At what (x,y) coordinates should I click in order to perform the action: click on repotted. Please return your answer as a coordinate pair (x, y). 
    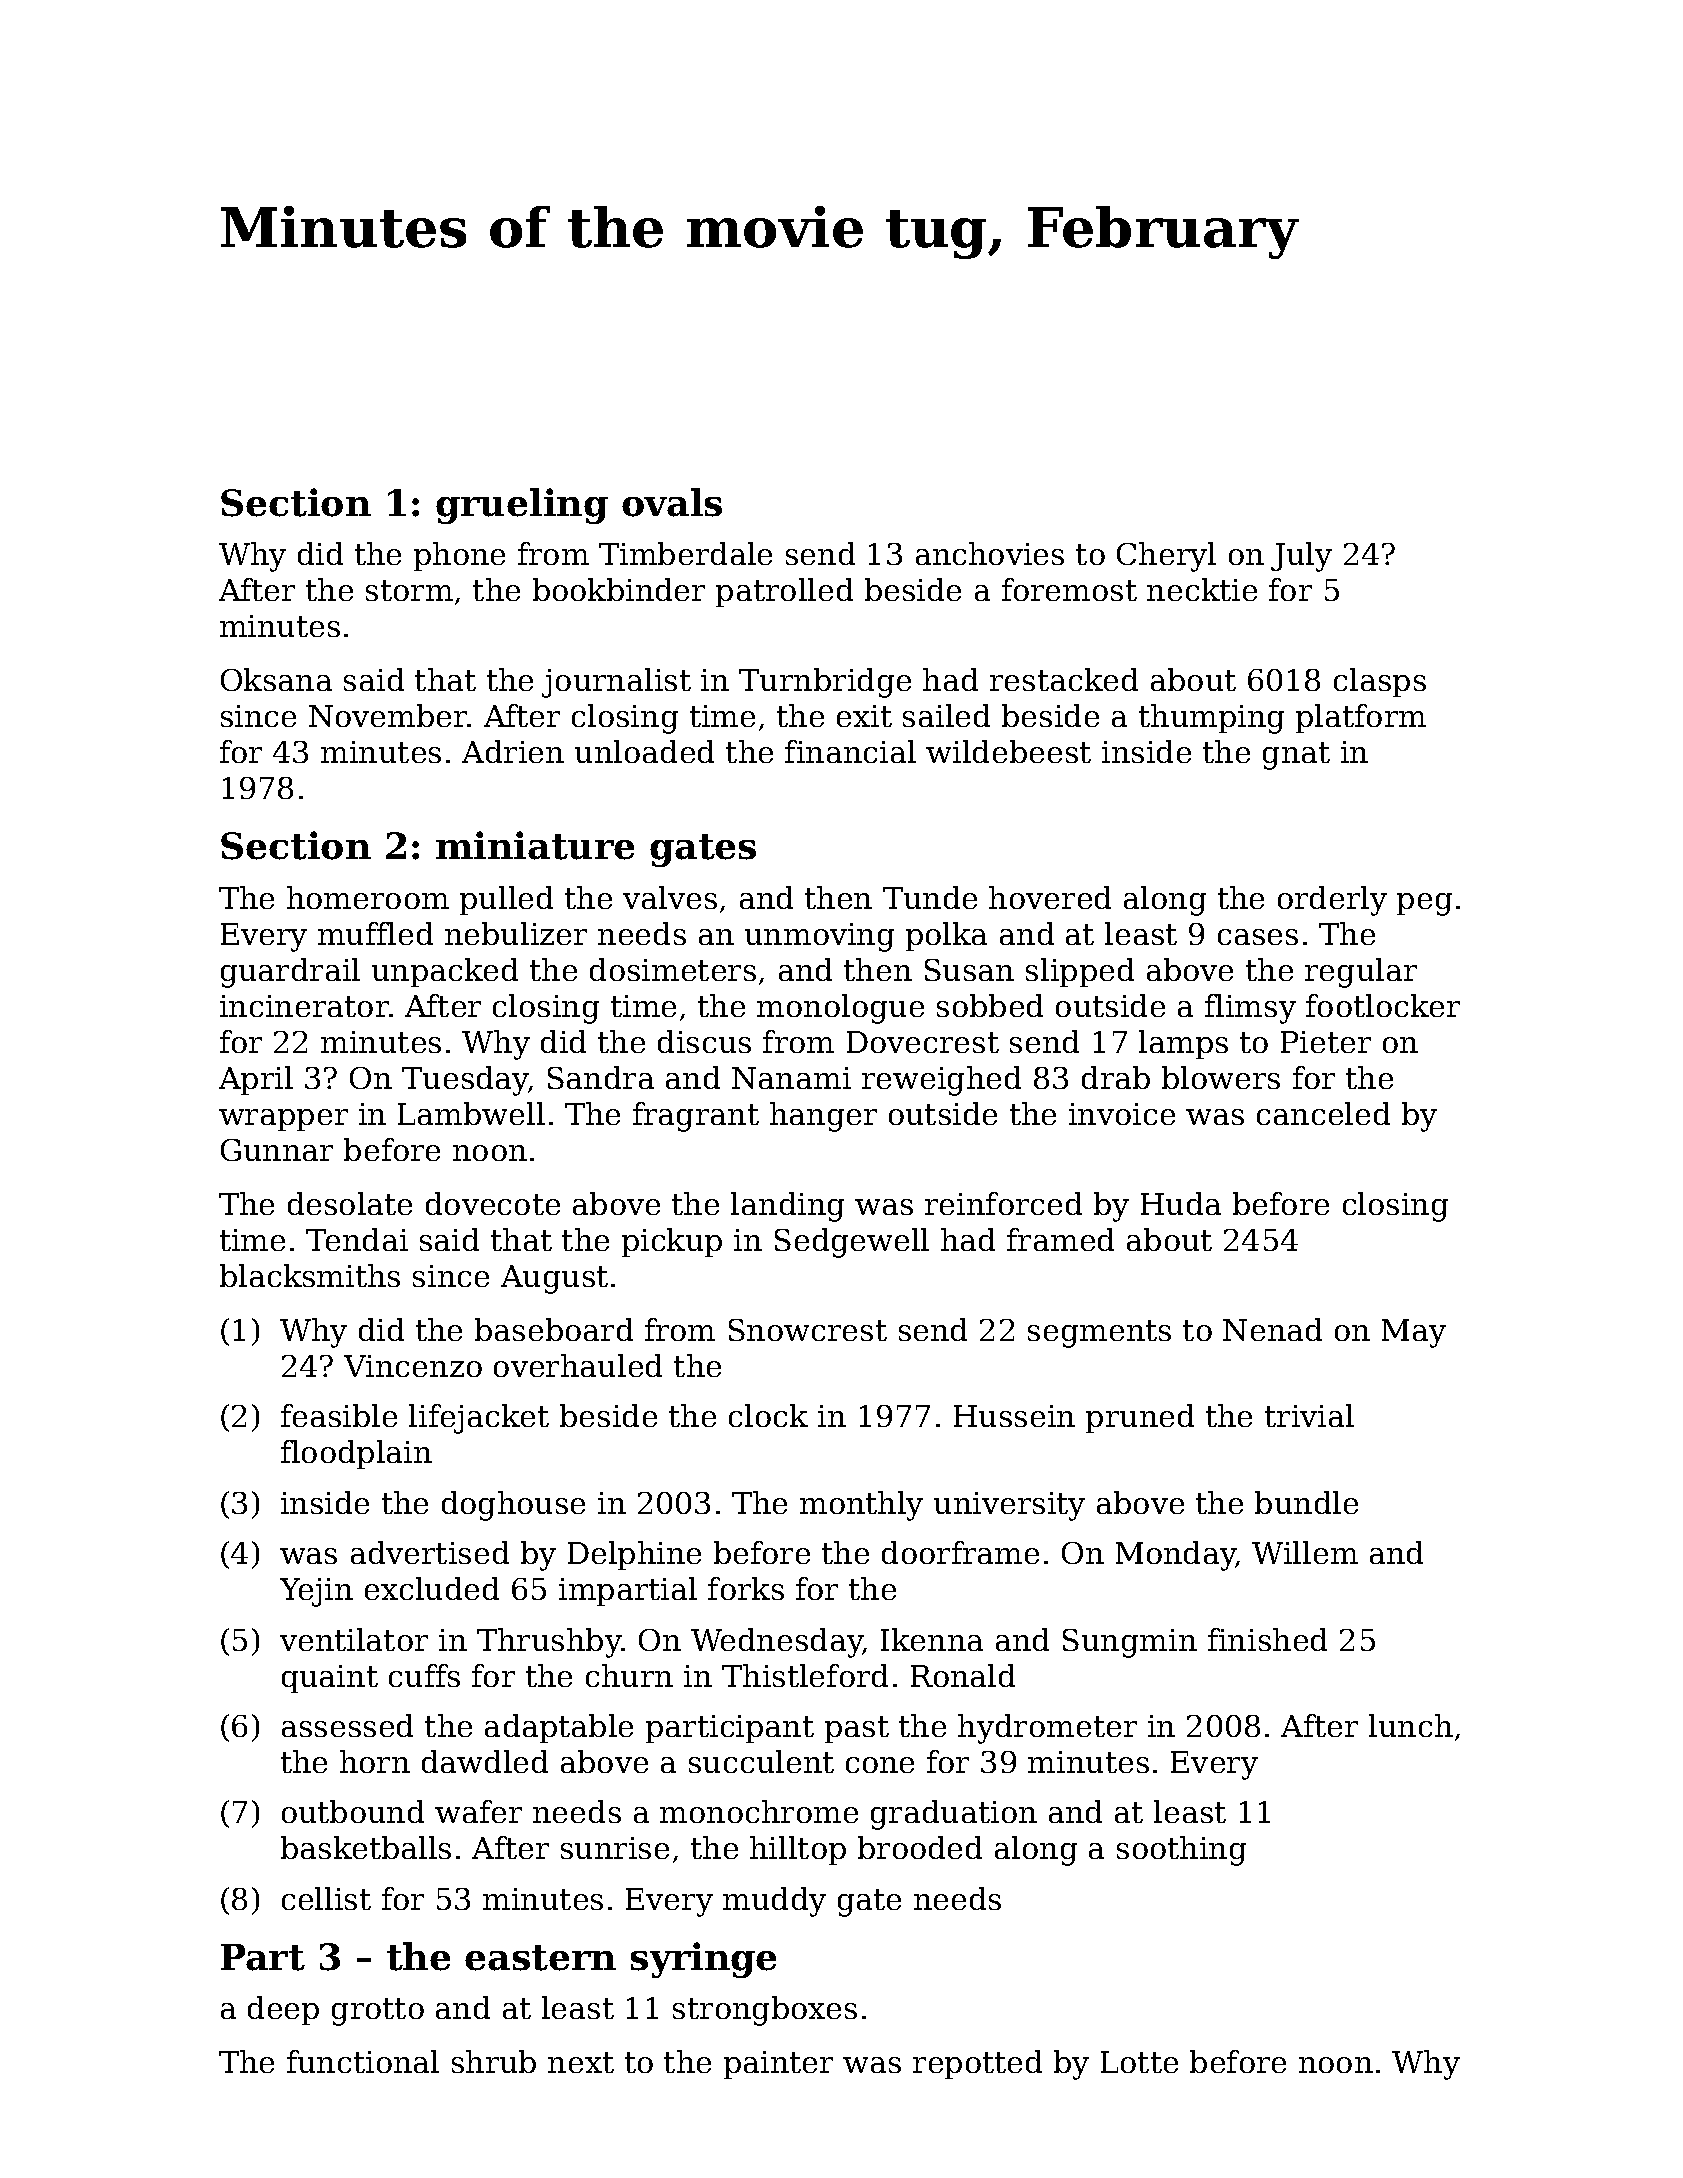
    Looking at the image, I should click on (977, 2064).
